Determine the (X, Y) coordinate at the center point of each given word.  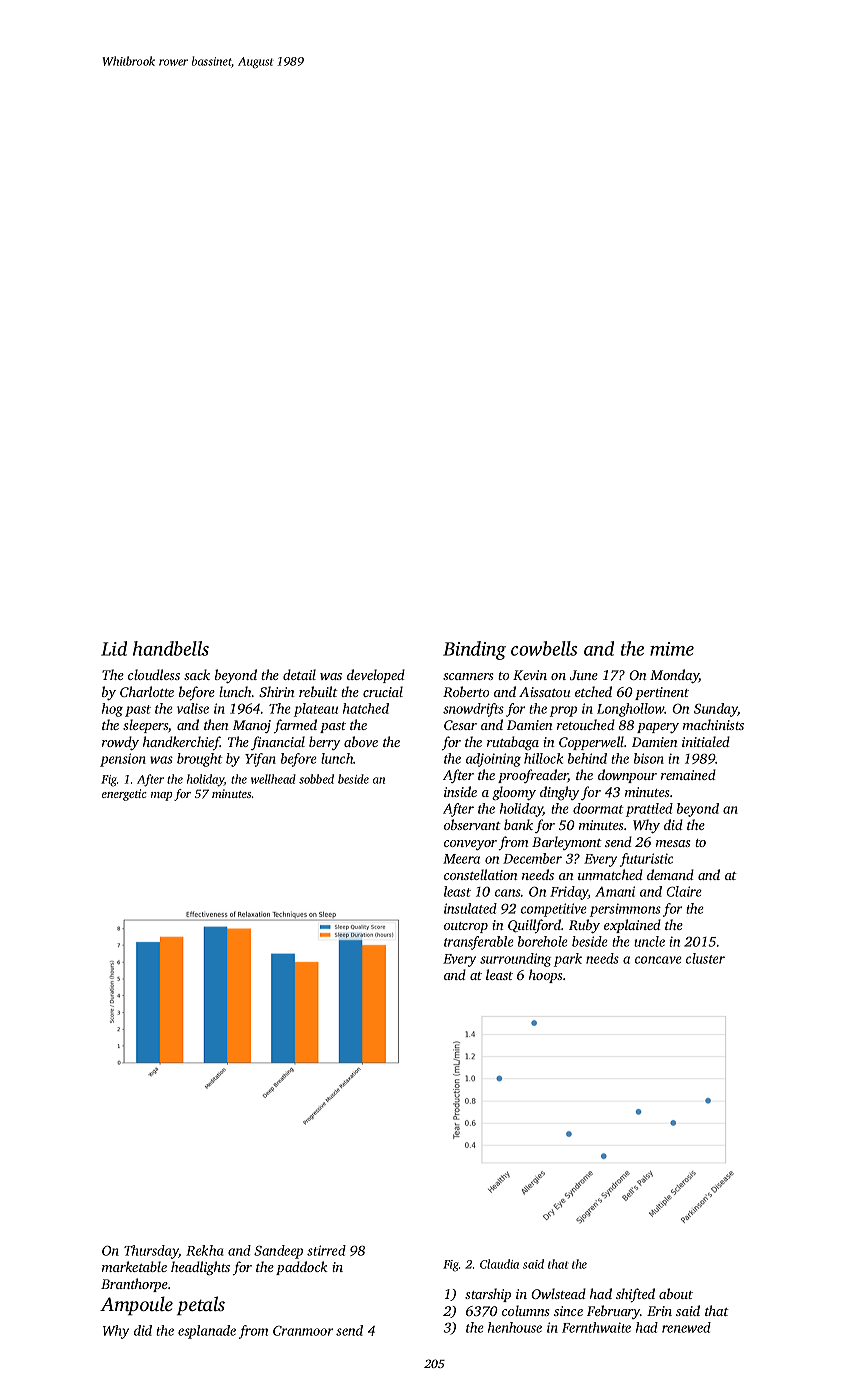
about (676, 1293)
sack (197, 674)
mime (672, 649)
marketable (134, 1266)
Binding (474, 650)
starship (488, 1295)
